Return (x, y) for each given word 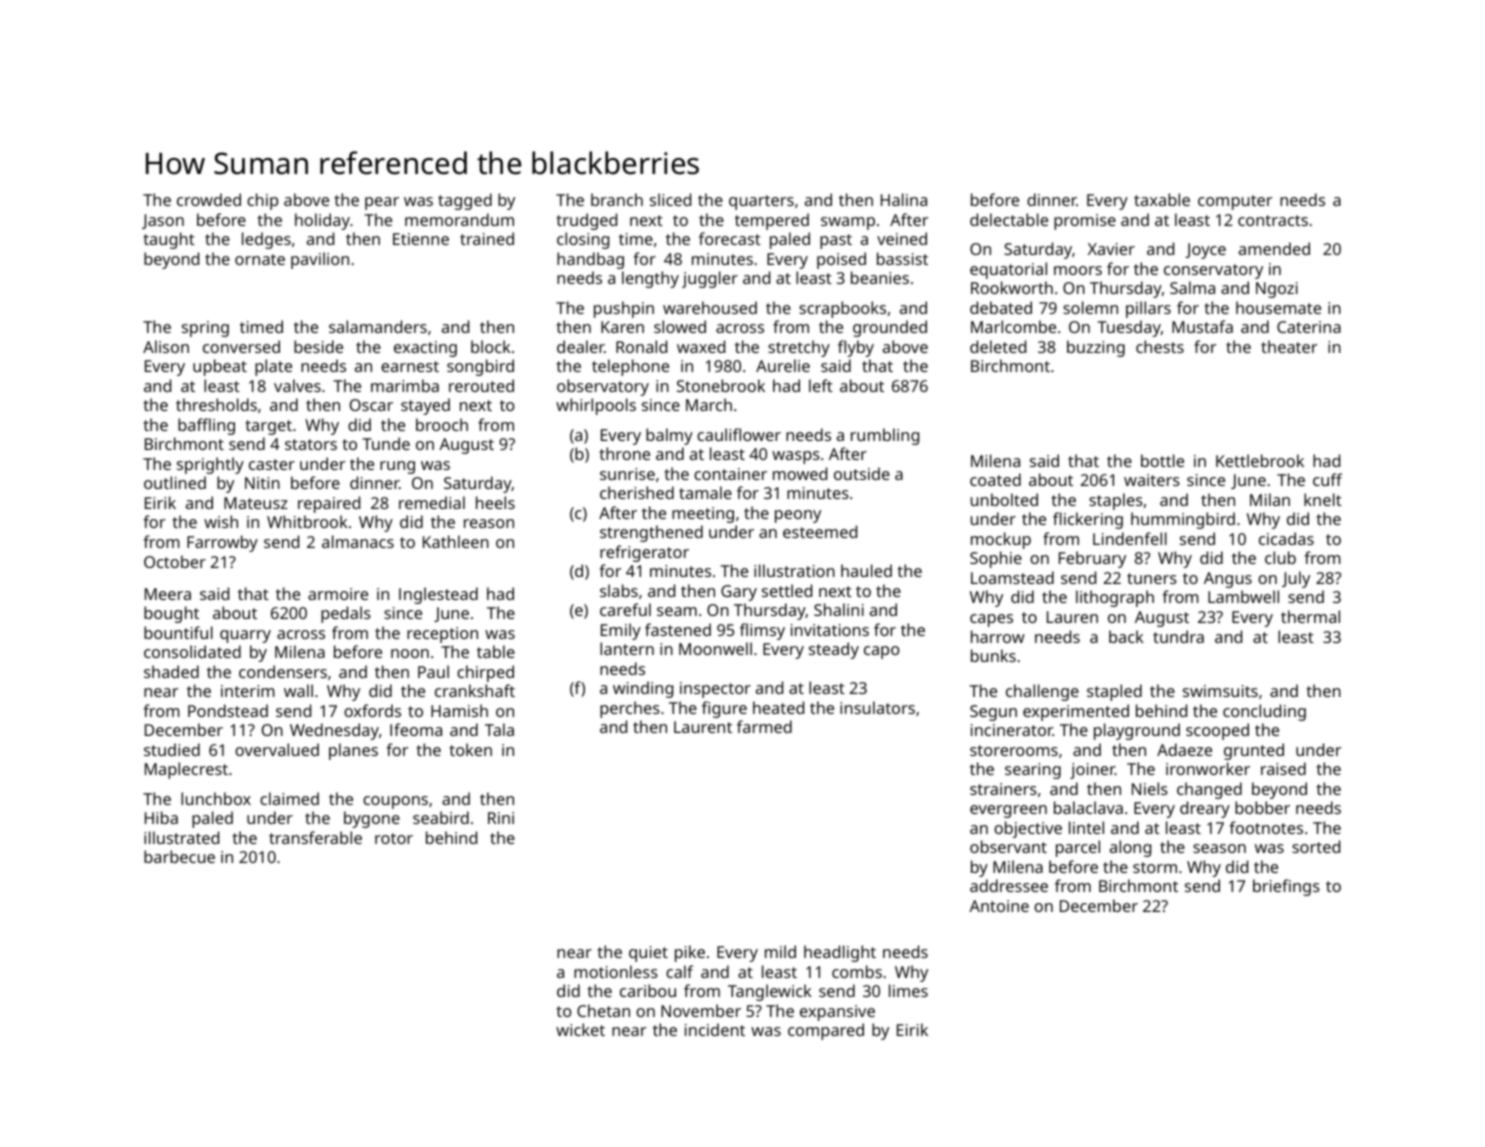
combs (857, 971)
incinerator (1012, 730)
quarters (761, 202)
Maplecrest (186, 770)
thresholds (216, 404)
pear (382, 203)
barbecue (179, 856)
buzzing (1096, 348)
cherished (637, 492)
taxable (1162, 199)
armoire (338, 594)
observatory (603, 387)
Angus (1228, 580)
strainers (1003, 789)
